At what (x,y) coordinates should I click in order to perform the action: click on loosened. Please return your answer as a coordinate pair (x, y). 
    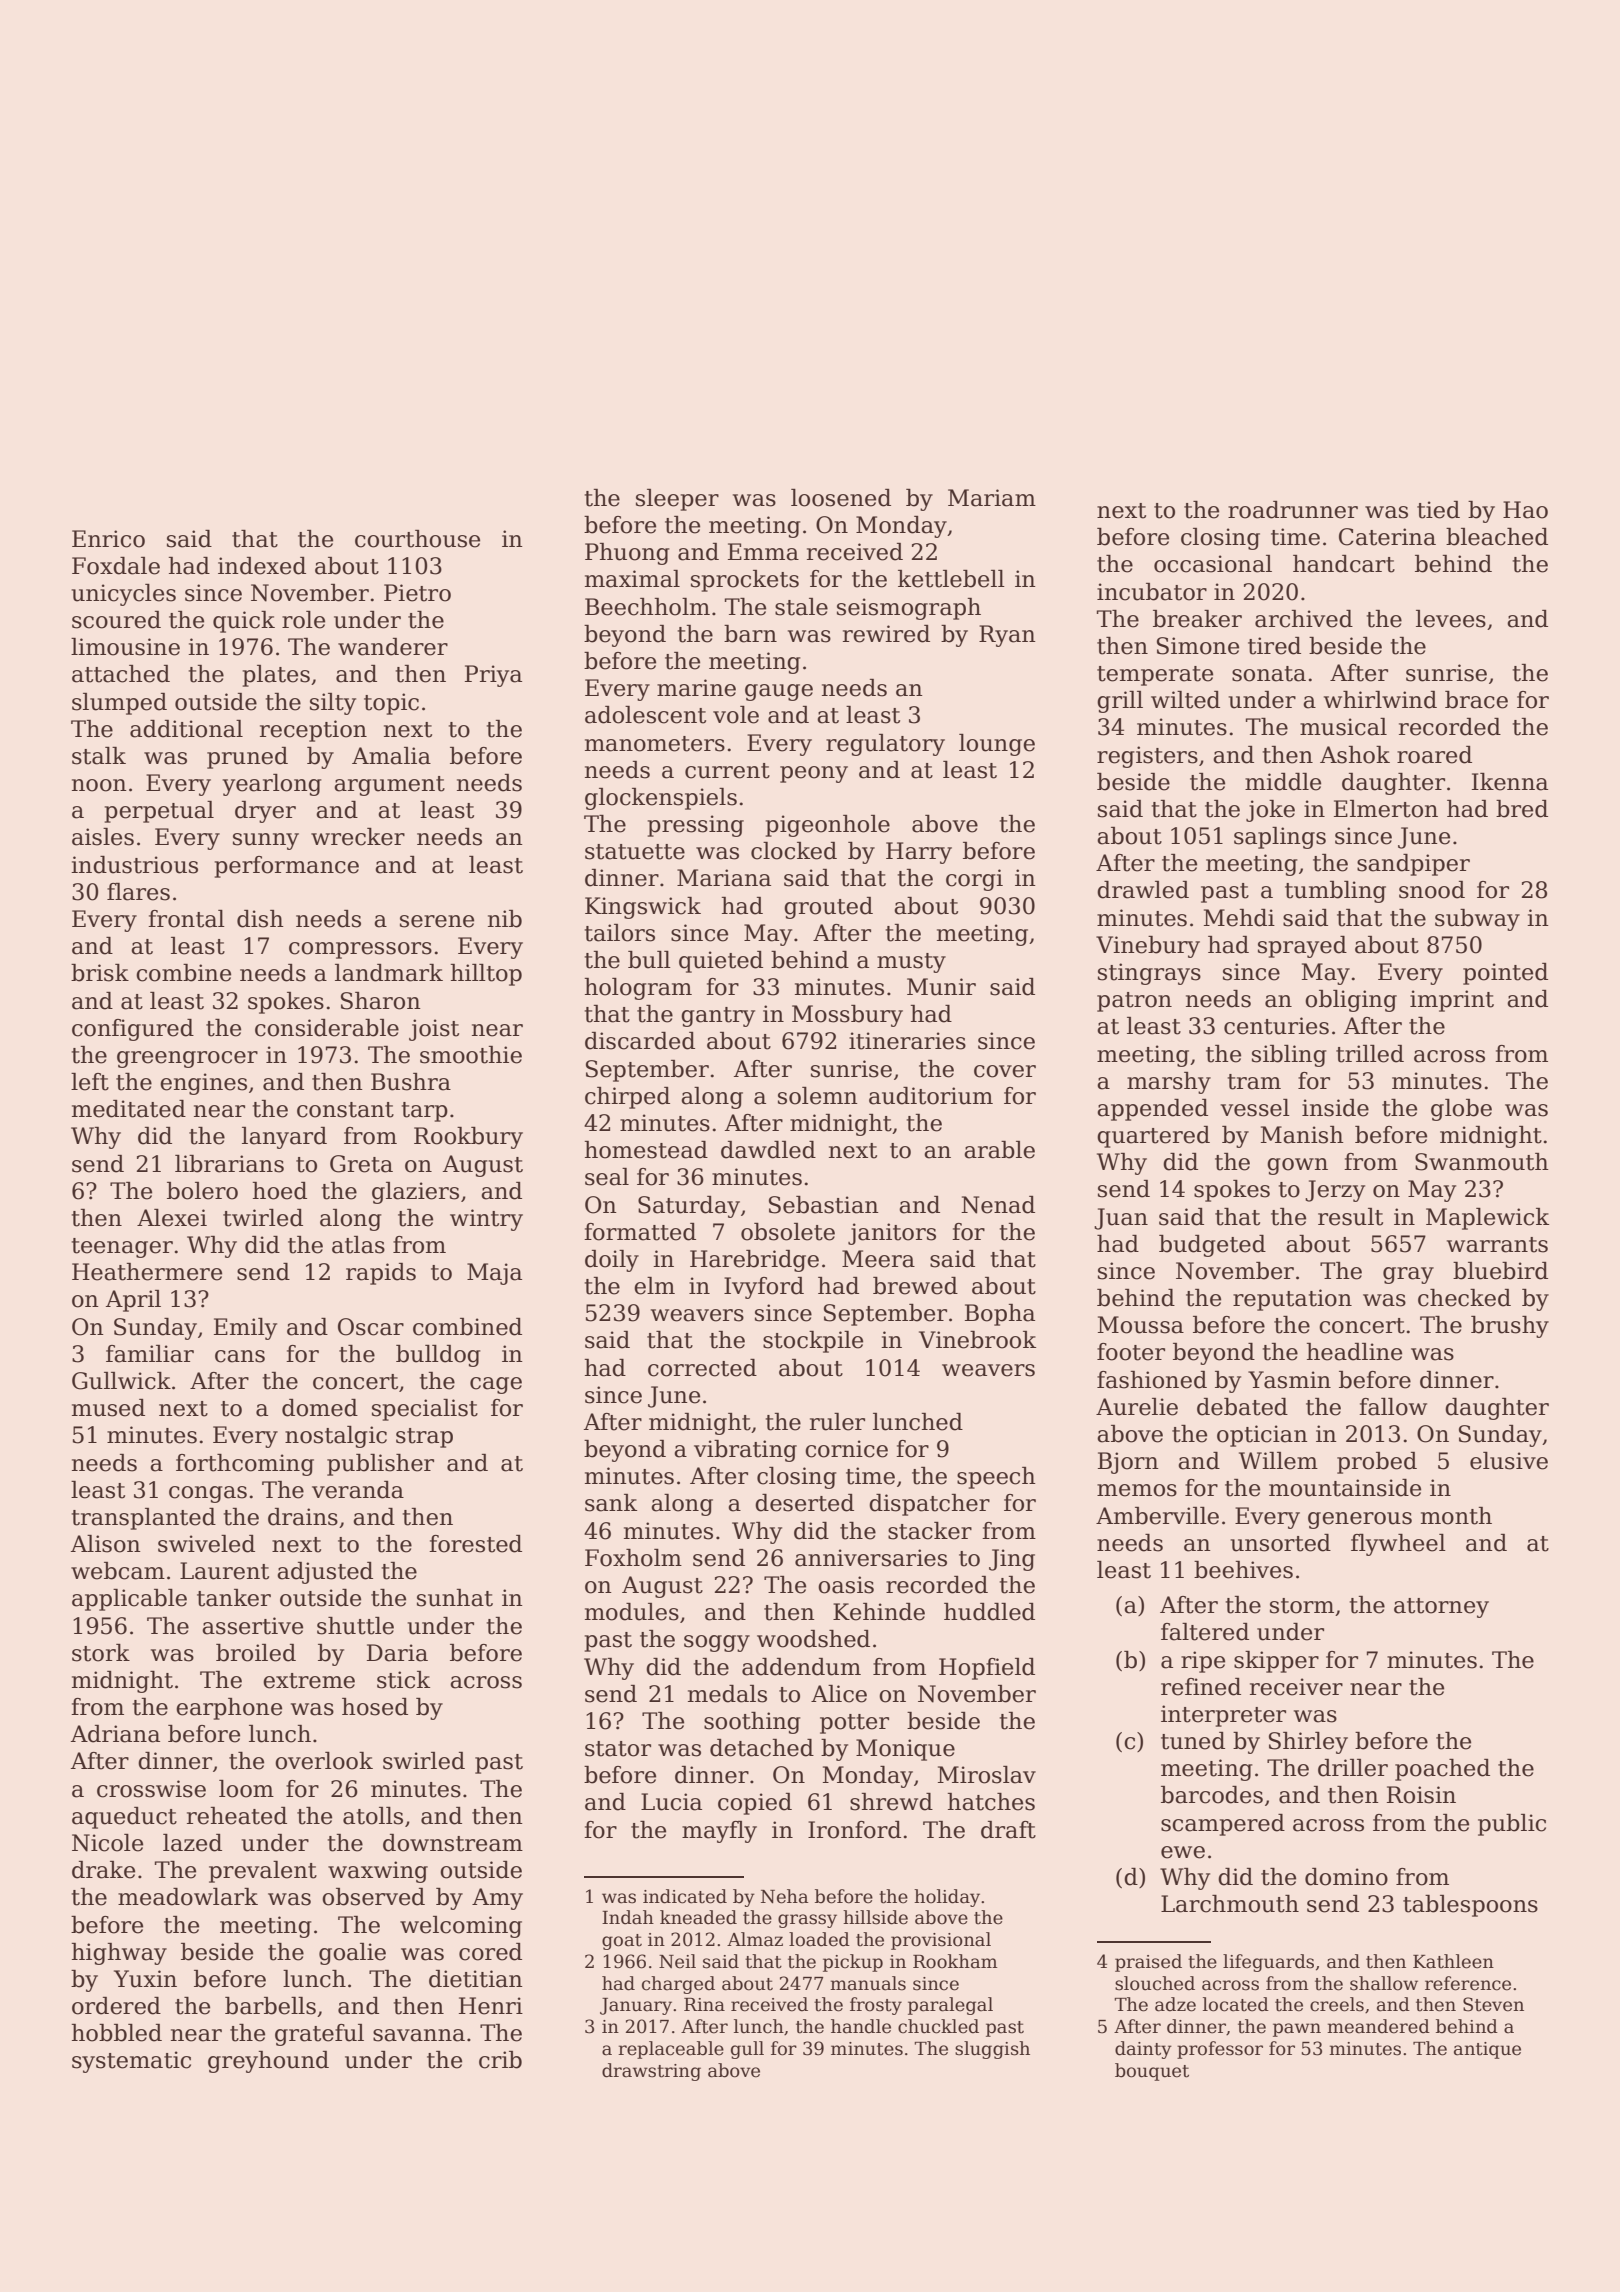
    Looking at the image, I should click on (841, 498).
